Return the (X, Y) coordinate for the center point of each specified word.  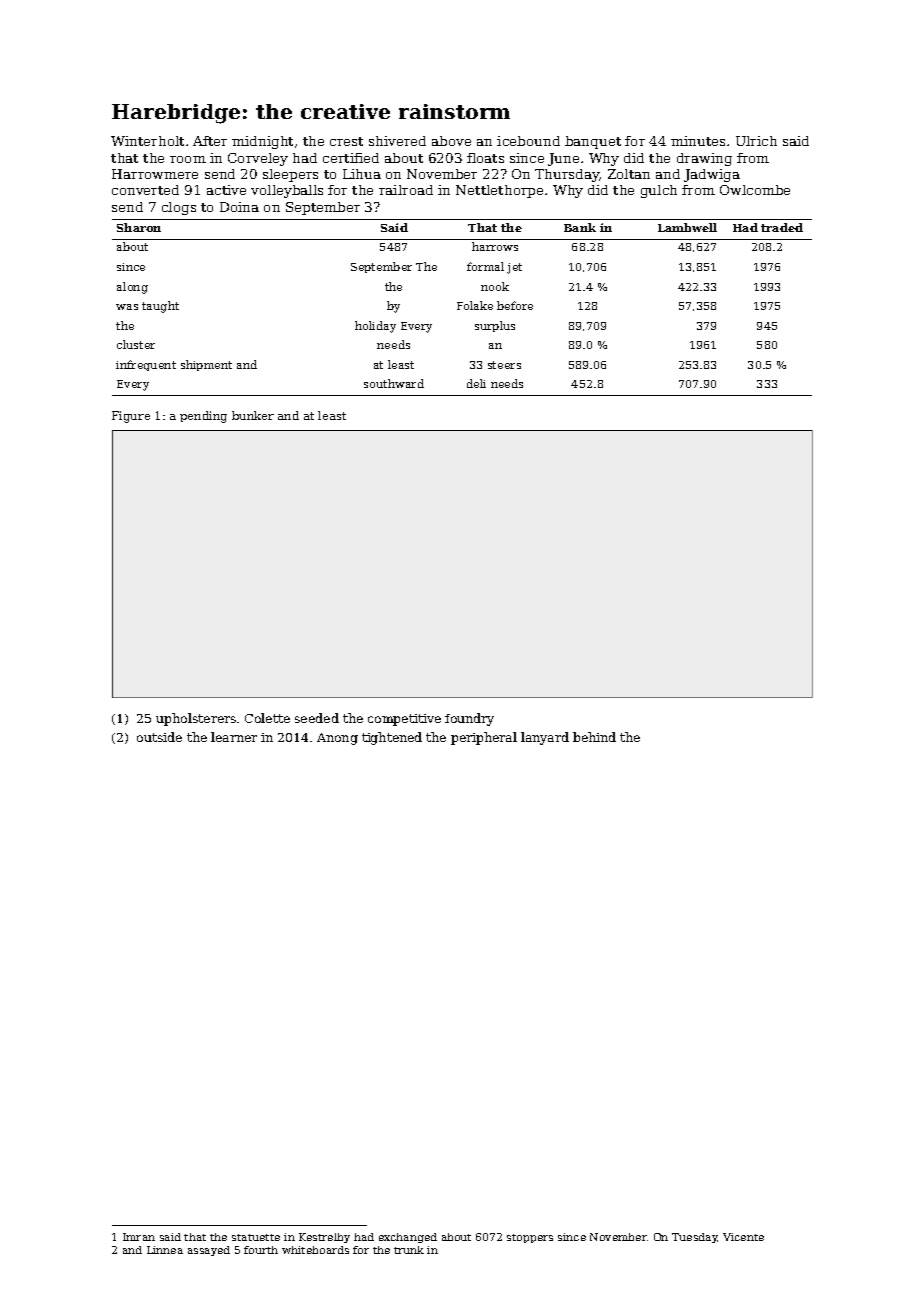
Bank (580, 227)
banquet (593, 142)
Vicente (743, 1237)
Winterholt (147, 141)
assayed (209, 1251)
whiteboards (315, 1250)
